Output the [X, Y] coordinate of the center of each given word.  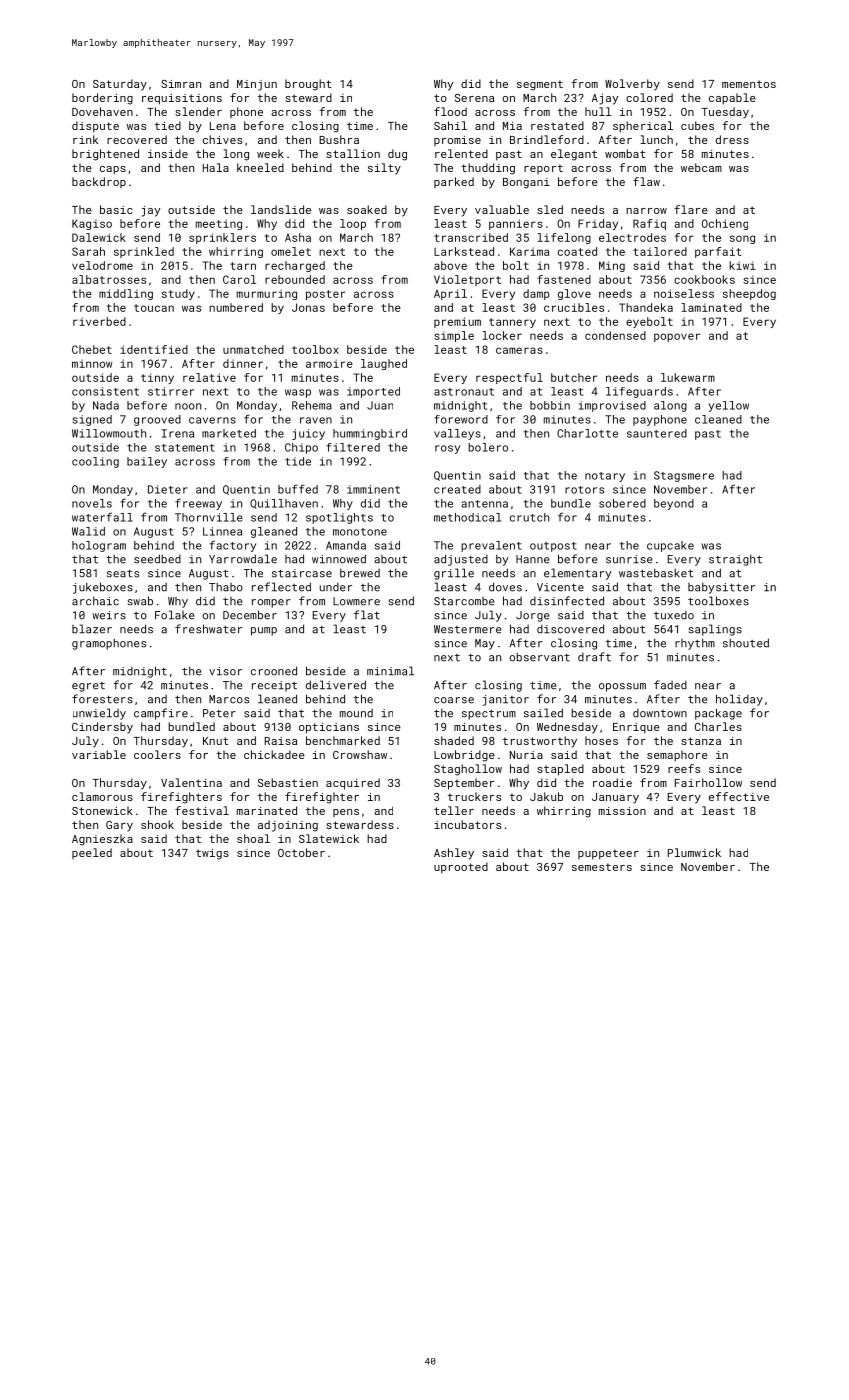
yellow [728, 406]
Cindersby [102, 728]
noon [188, 406]
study [178, 294]
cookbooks [704, 279]
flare [691, 209]
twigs [212, 854]
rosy [447, 449]
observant [539, 657]
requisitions [182, 99]
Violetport [467, 280]
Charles [718, 726]
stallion [353, 153]
